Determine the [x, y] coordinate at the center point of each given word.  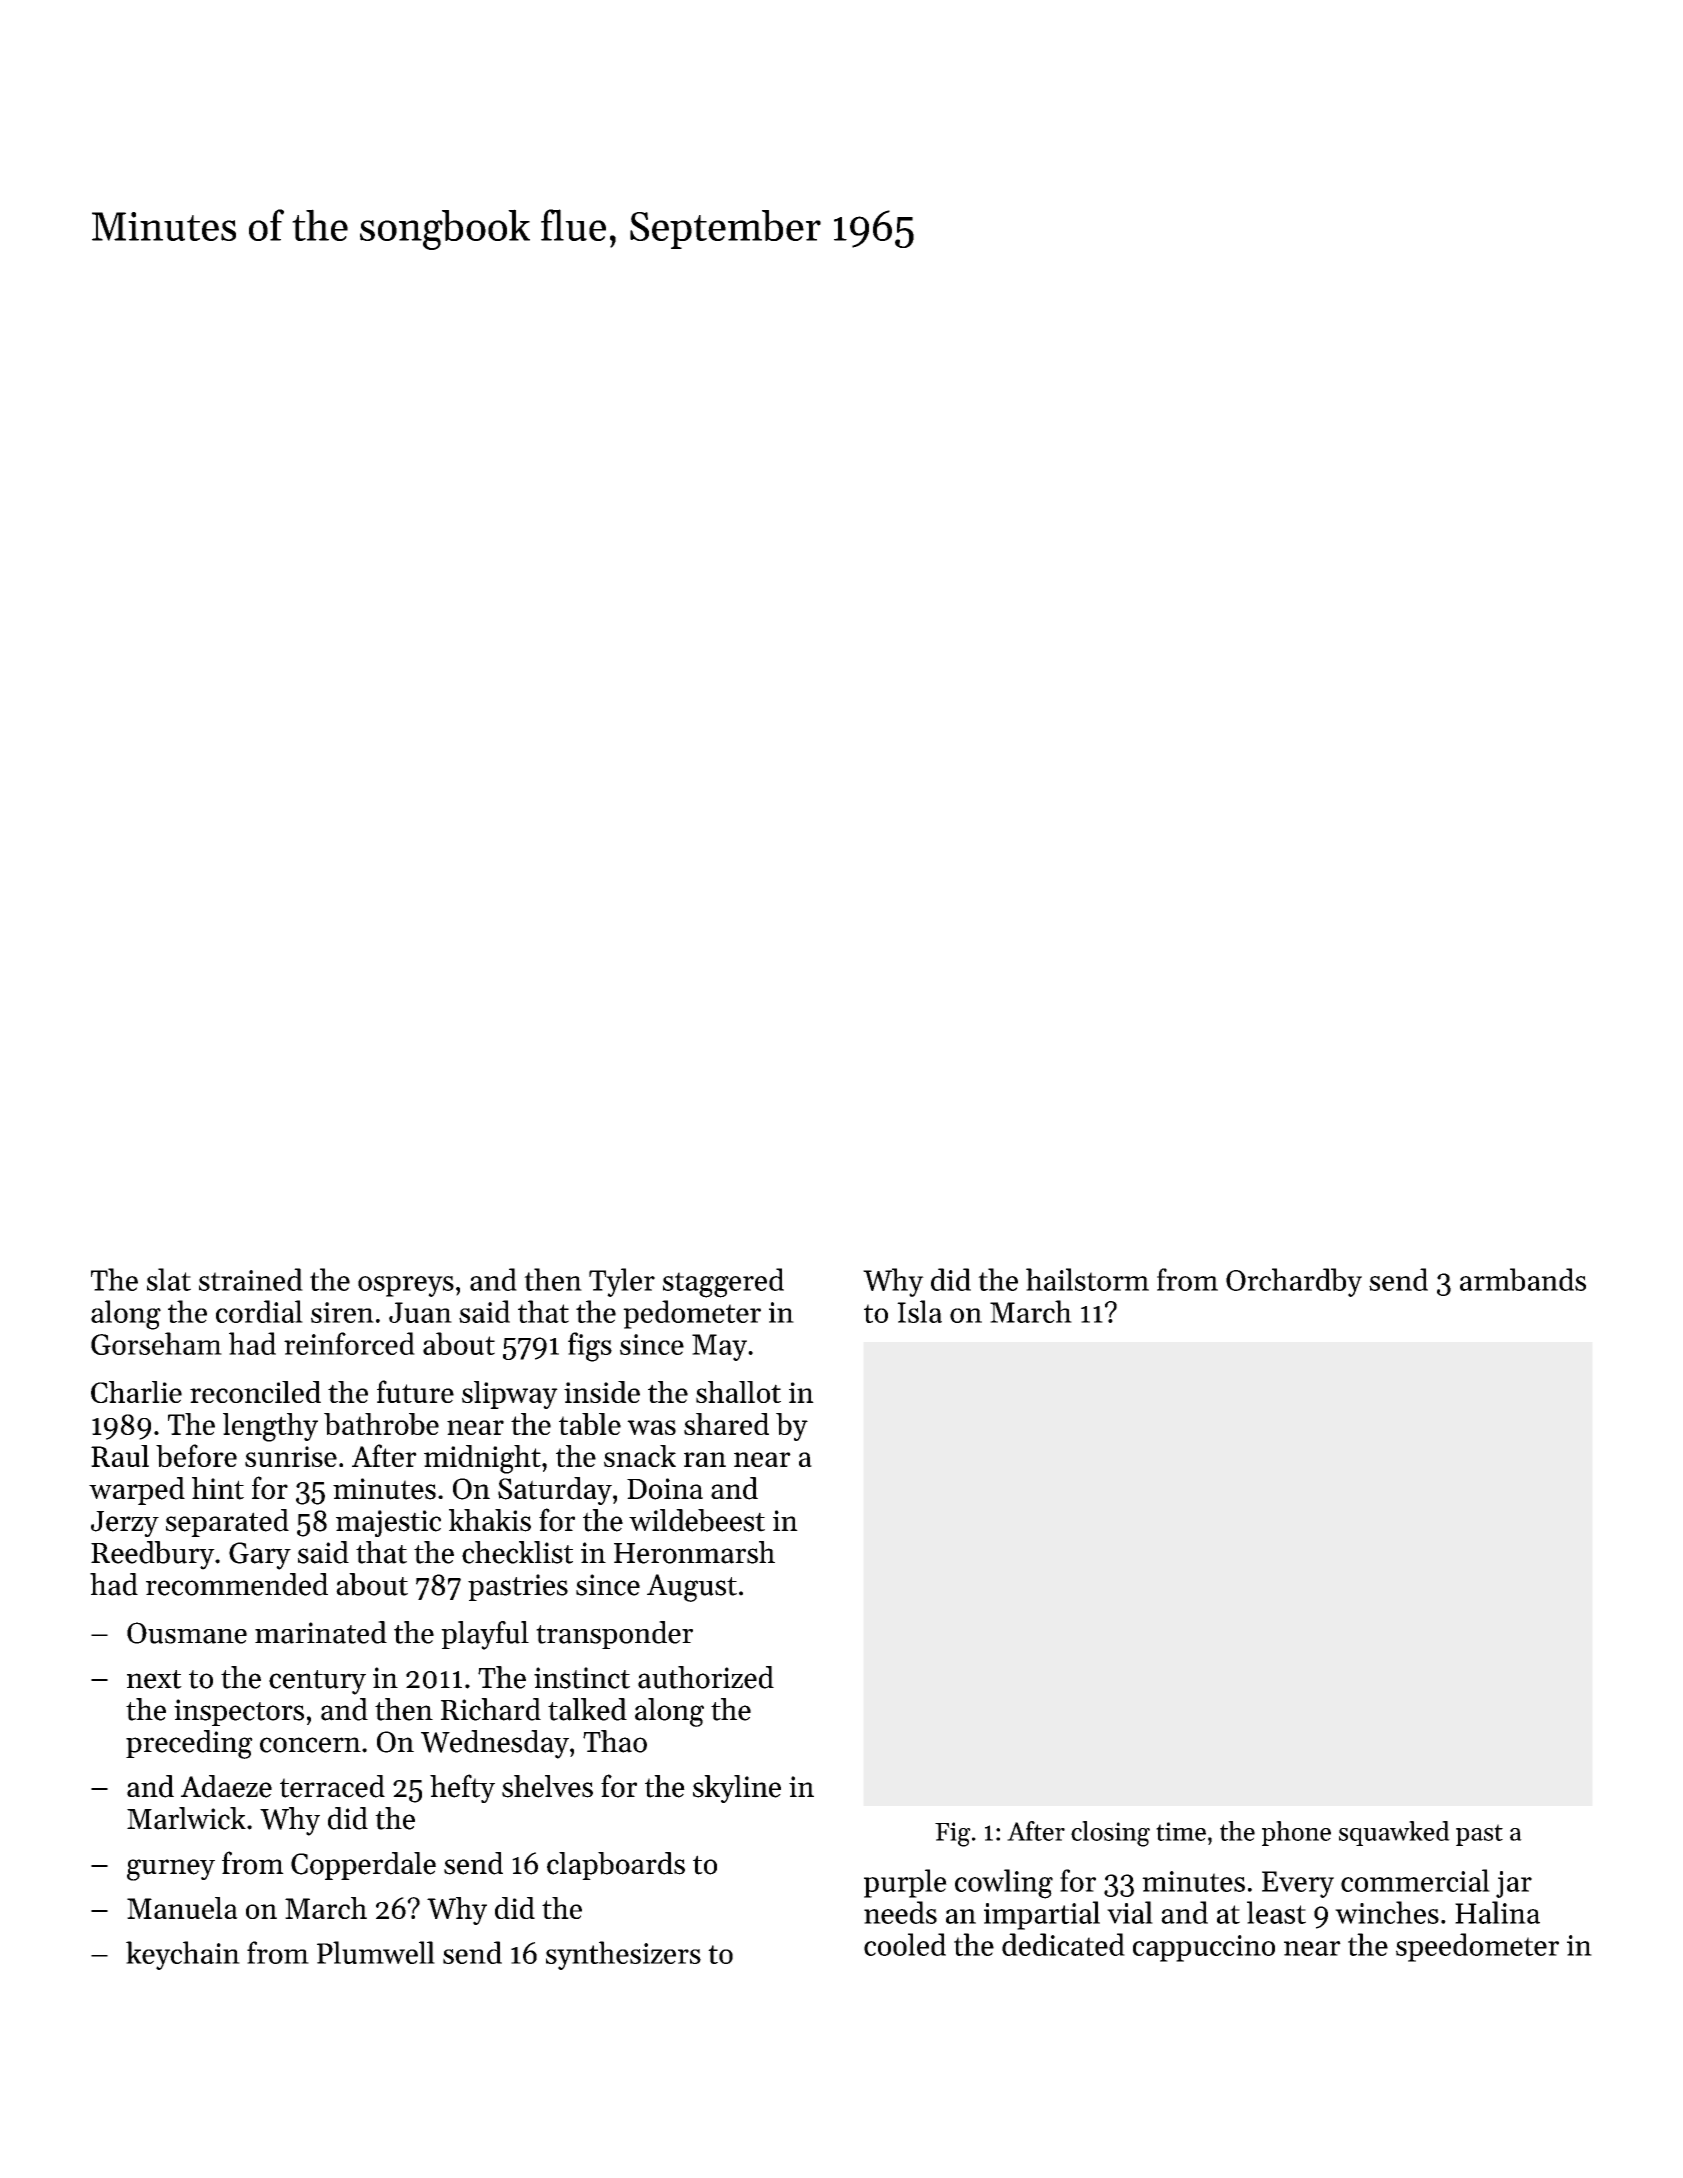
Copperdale [363, 1866]
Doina [665, 1489]
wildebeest [697, 1520]
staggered [723, 1283]
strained [251, 1279]
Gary [260, 1556]
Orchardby [1294, 1282]
